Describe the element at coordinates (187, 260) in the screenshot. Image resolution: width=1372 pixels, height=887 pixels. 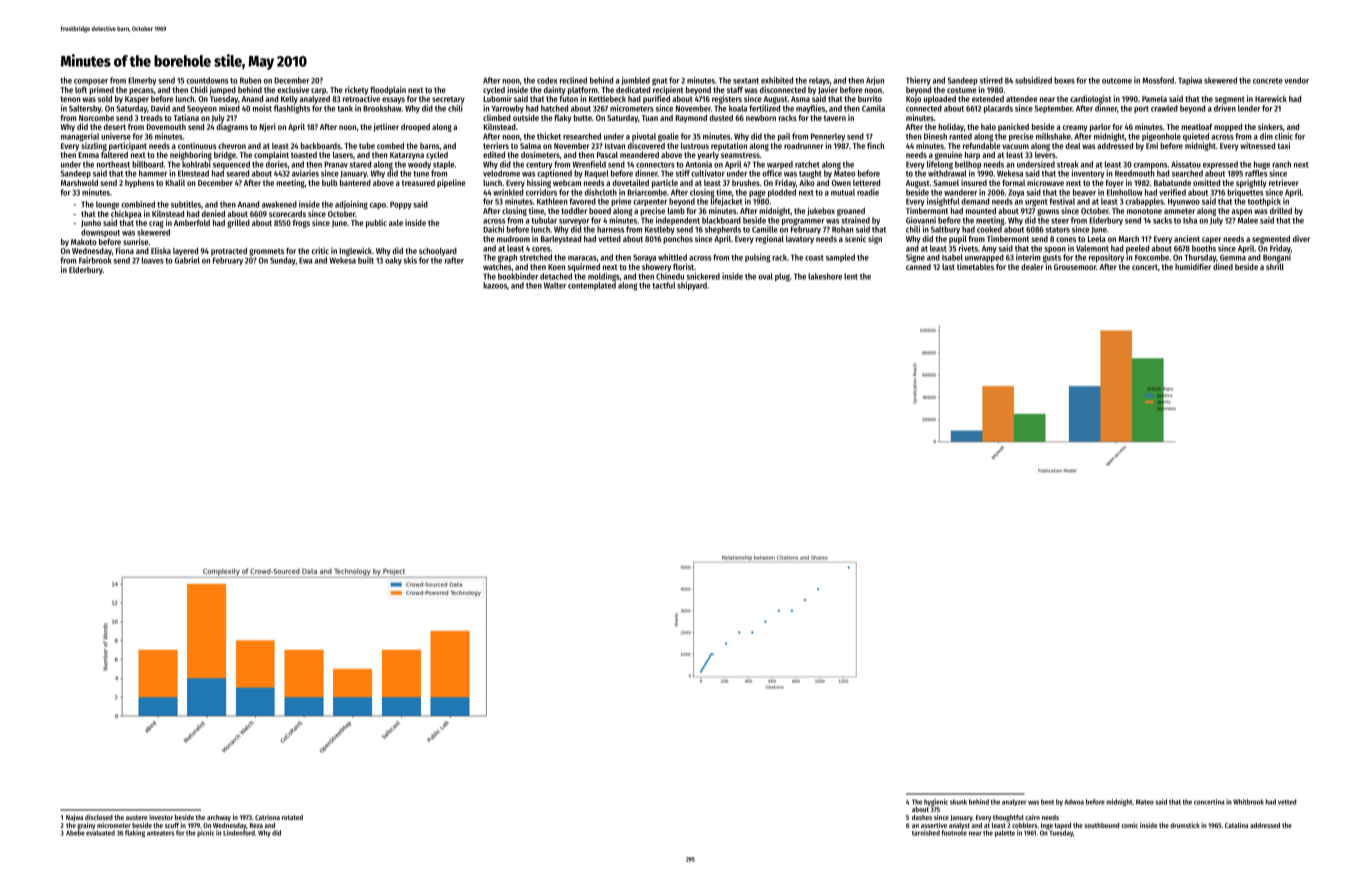
I see `Gabriel` at that location.
